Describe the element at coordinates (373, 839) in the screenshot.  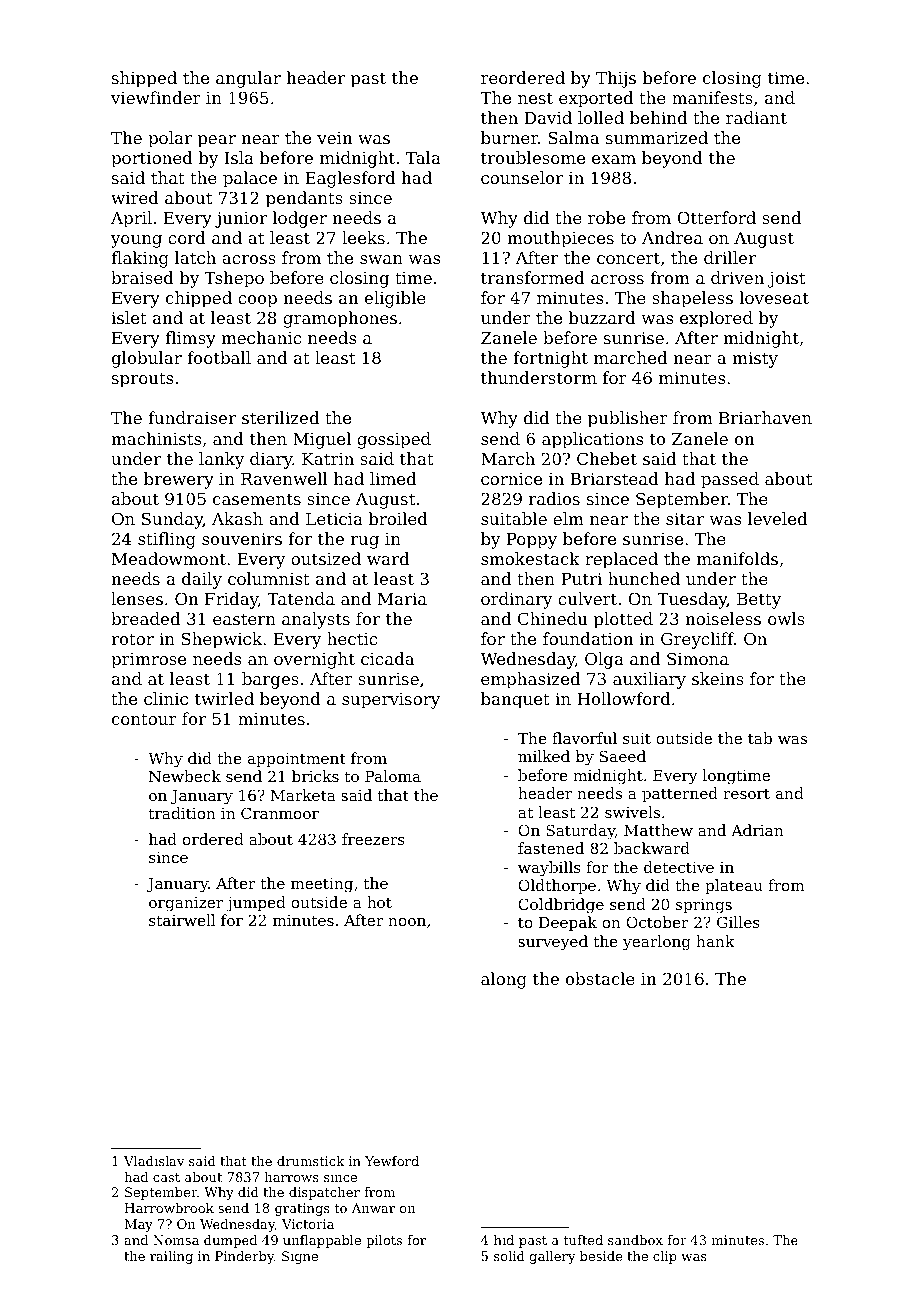
I see `freezers` at that location.
